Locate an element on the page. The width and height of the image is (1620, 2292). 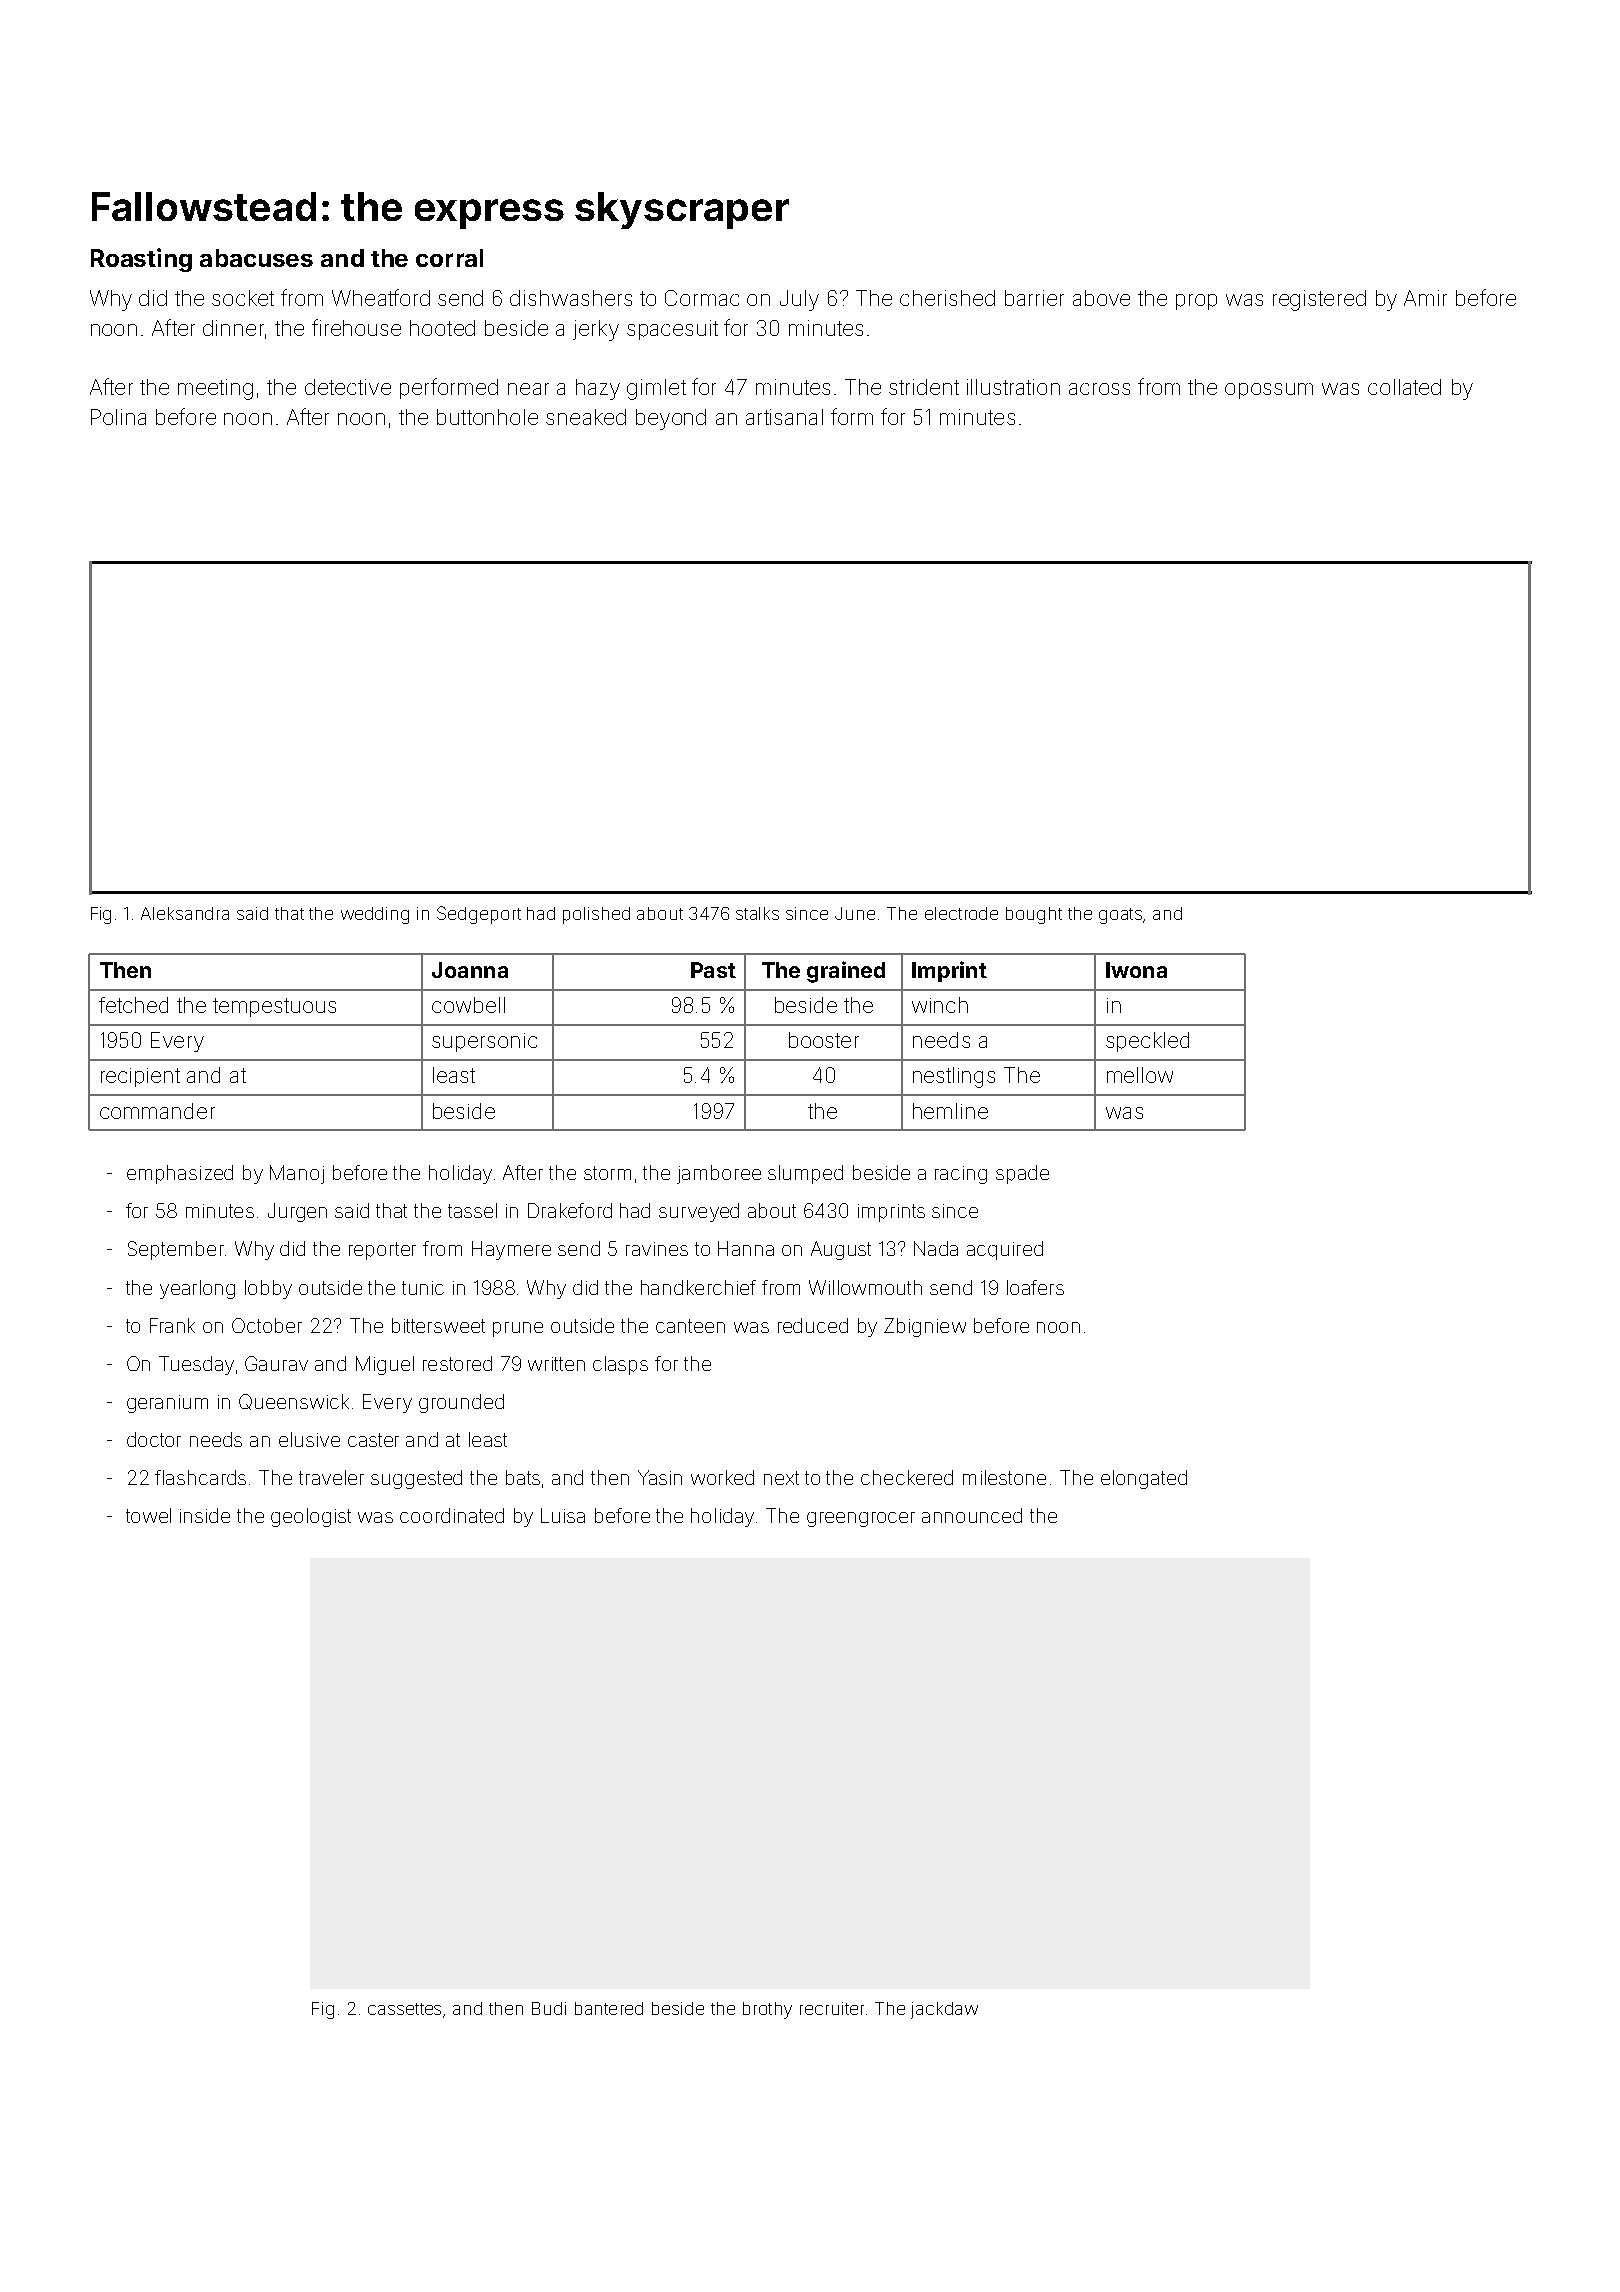
collated is located at coordinates (1404, 387).
